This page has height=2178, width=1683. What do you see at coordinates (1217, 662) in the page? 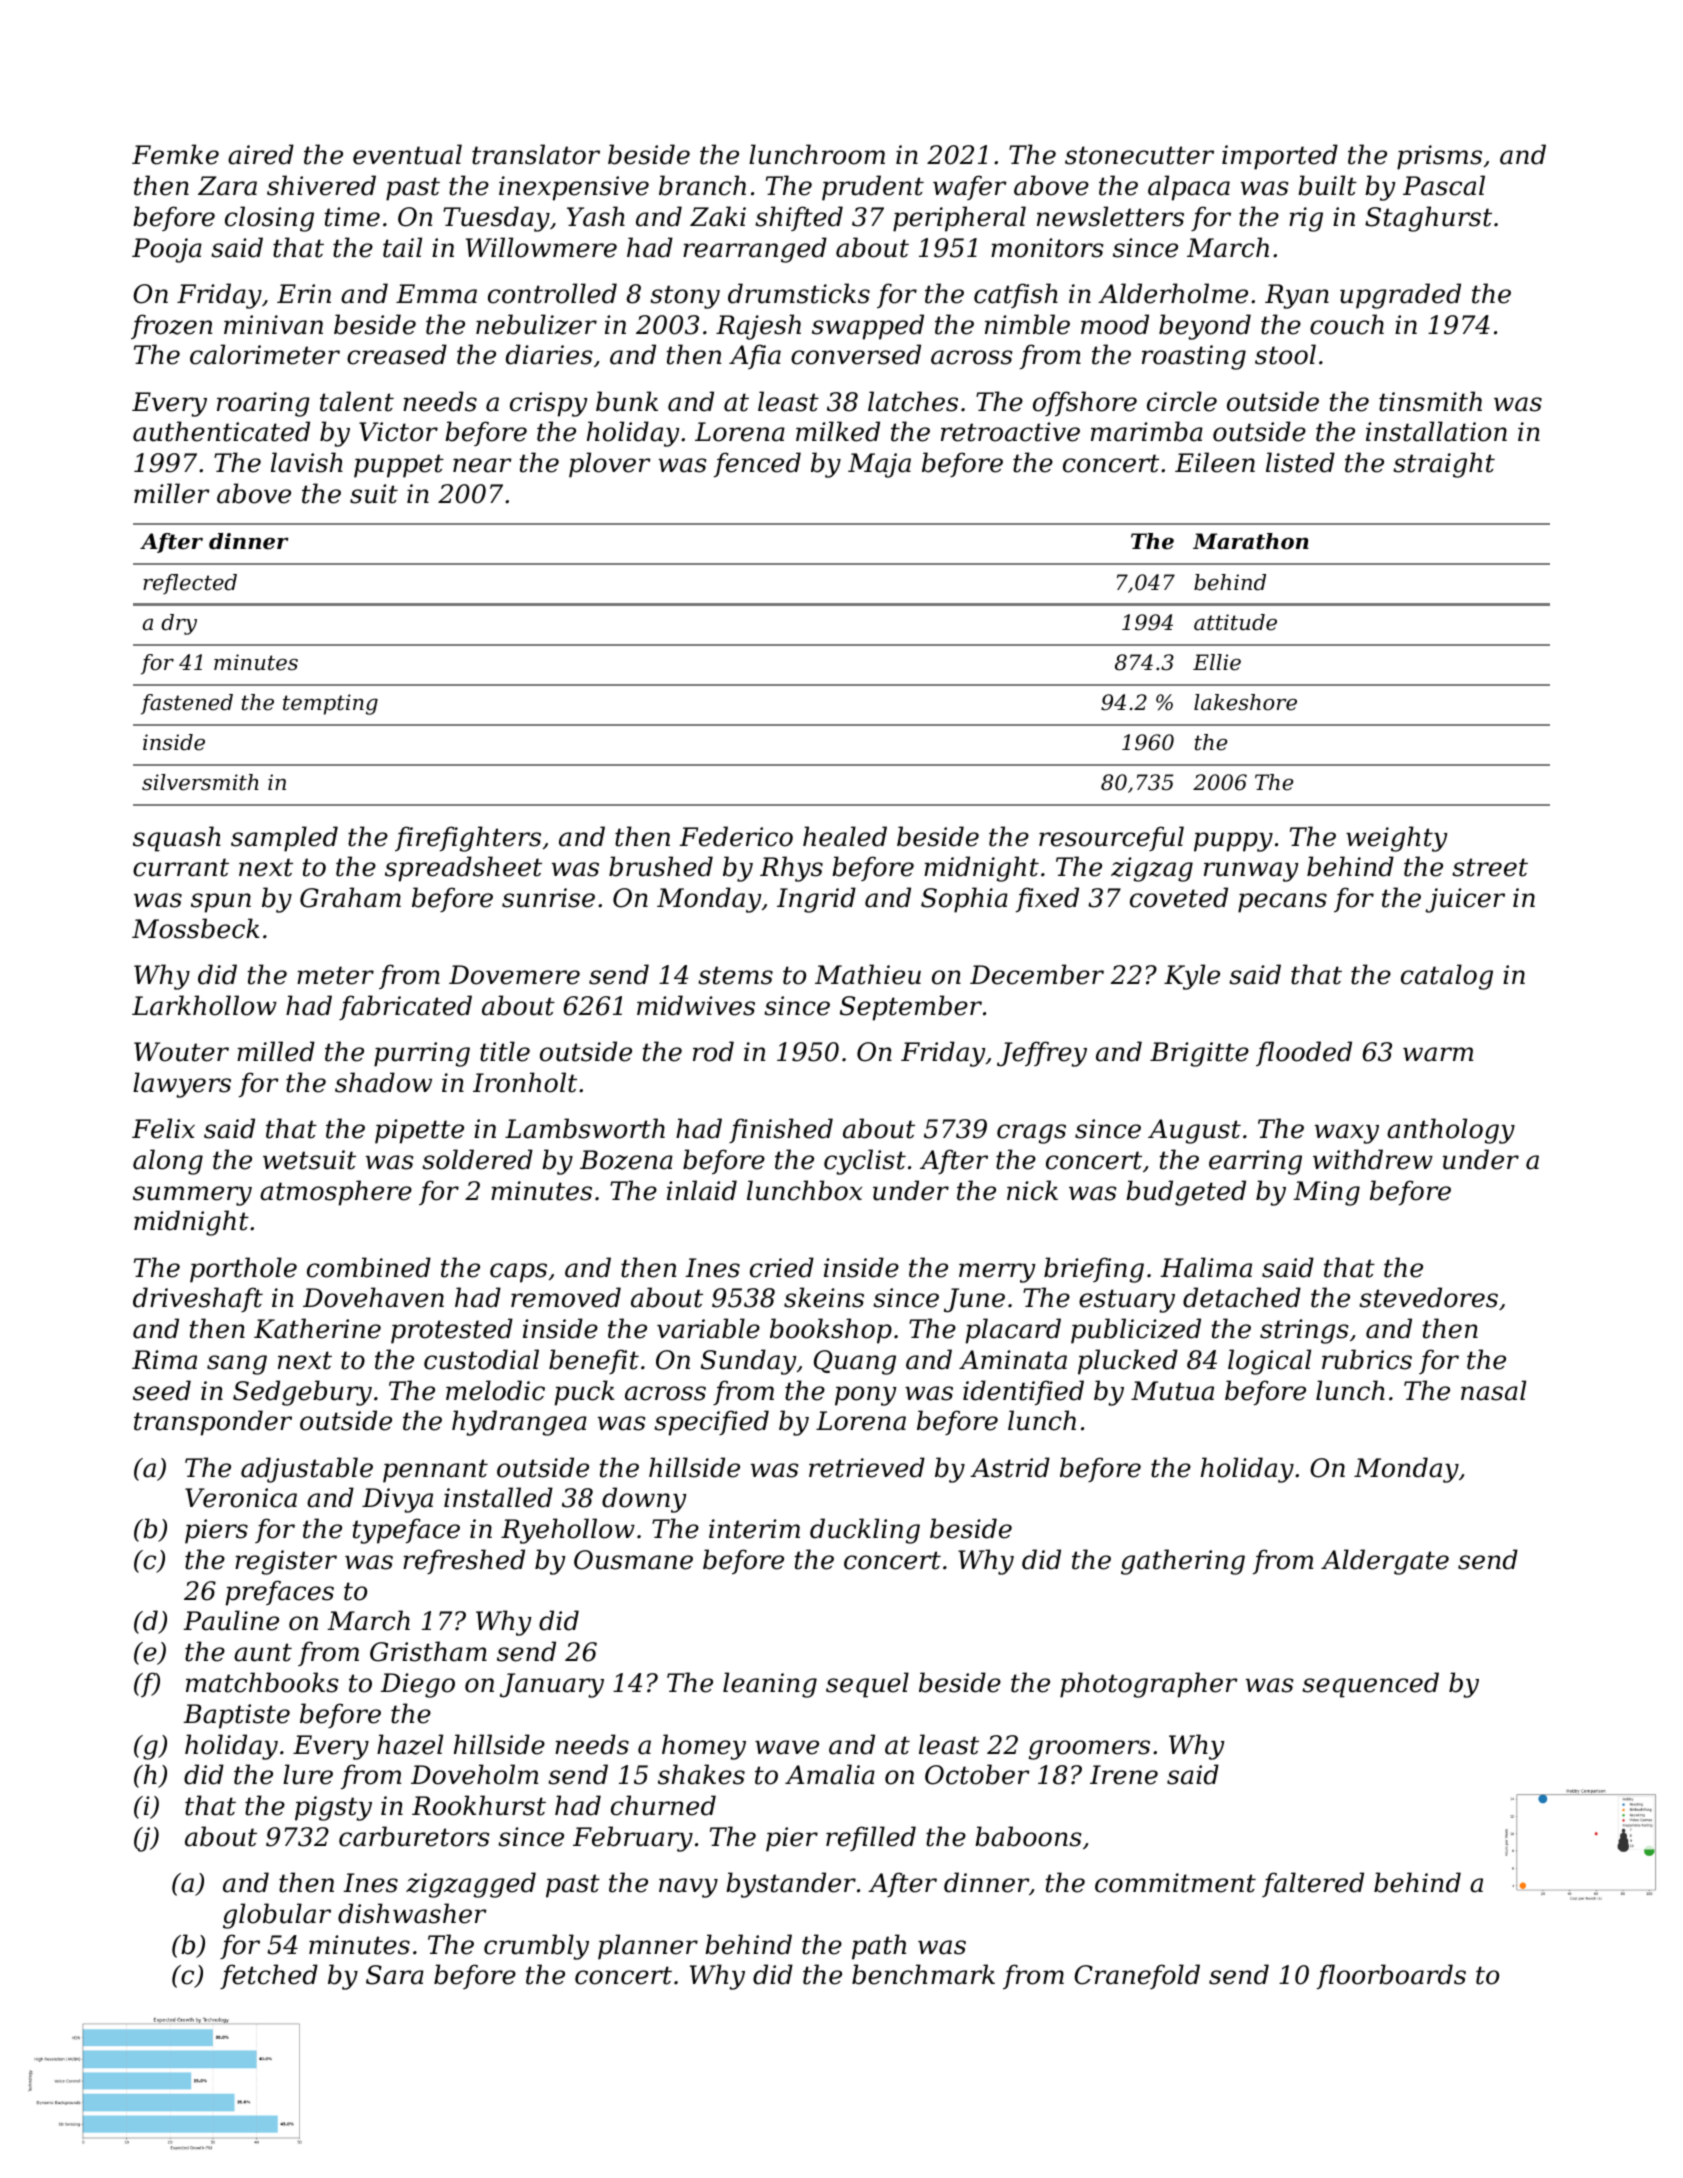
I see `Ellie` at bounding box center [1217, 662].
